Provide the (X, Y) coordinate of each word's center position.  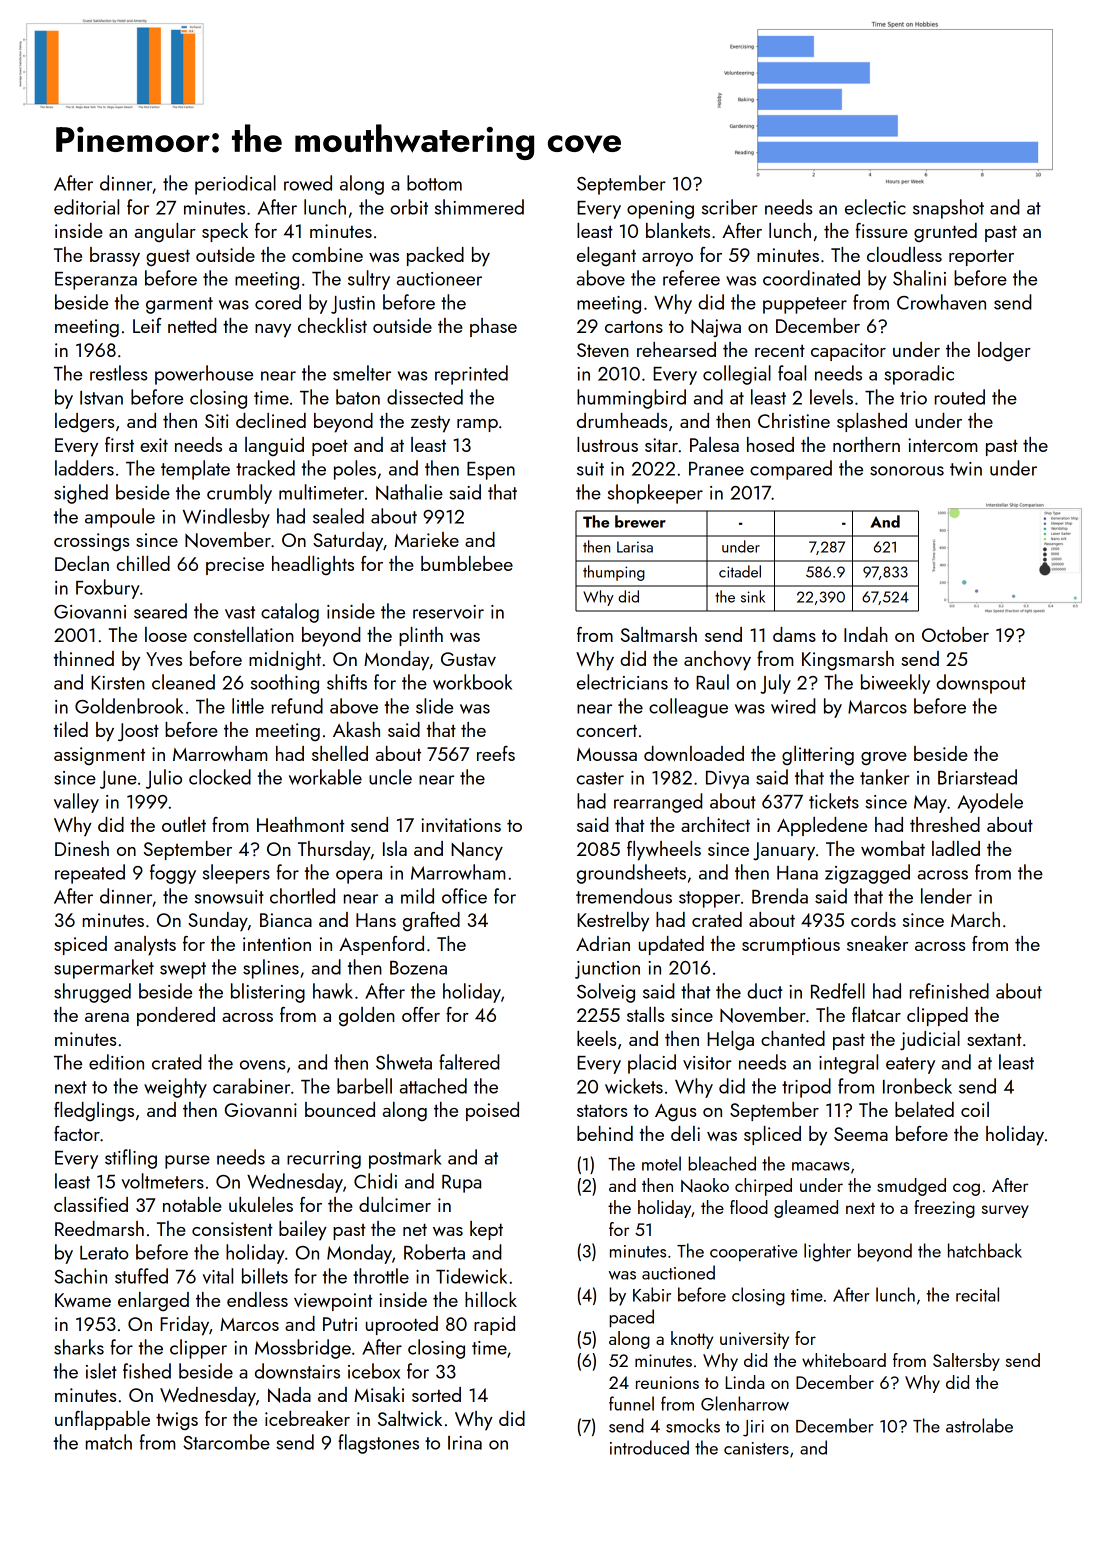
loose (166, 634)
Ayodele (990, 803)
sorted (436, 1394)
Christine (794, 420)
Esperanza (96, 281)
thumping (614, 573)
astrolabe (979, 1425)
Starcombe (226, 1442)
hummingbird (631, 399)
